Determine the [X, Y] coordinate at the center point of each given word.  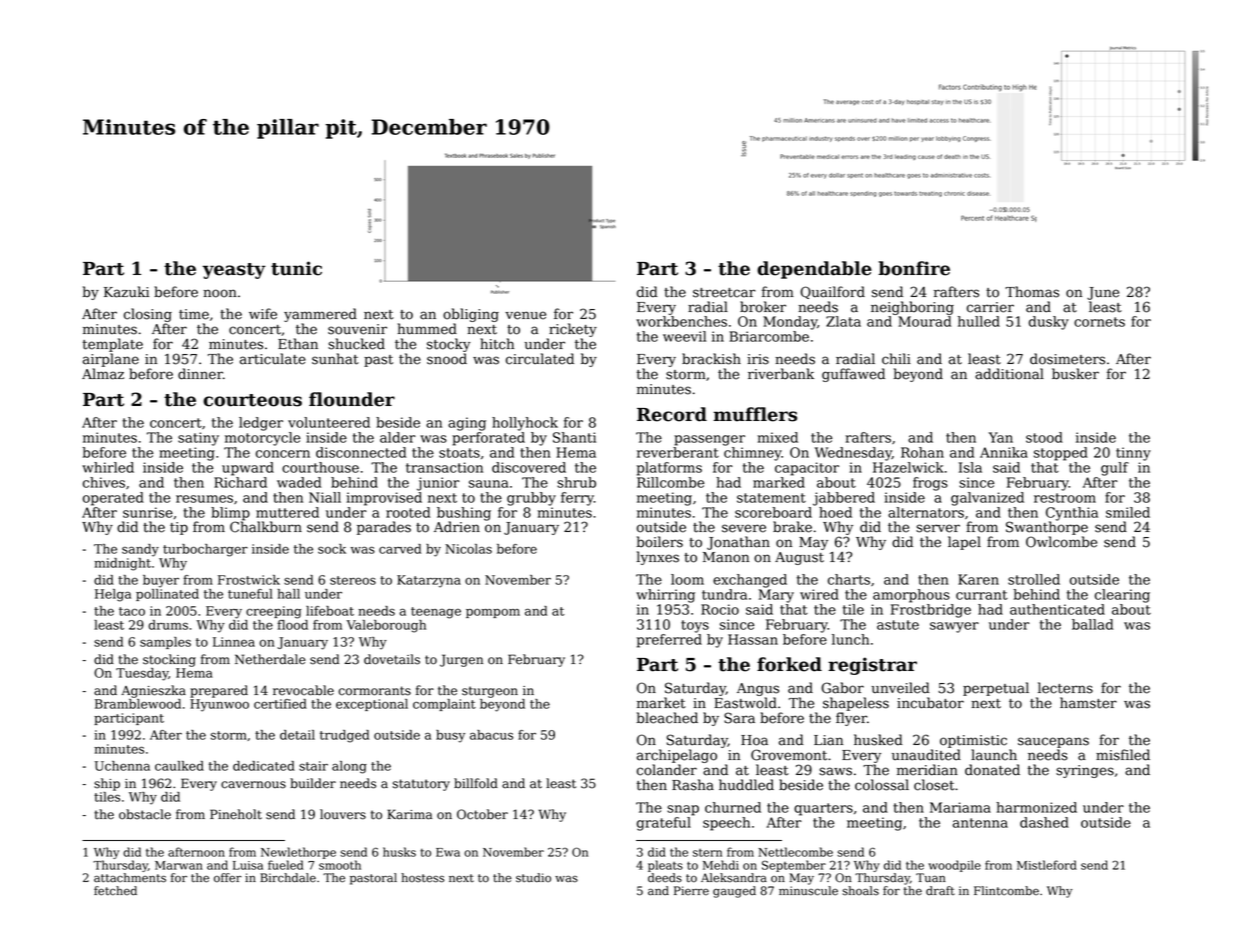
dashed [1044, 822]
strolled [1034, 579]
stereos [353, 580]
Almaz [103, 374]
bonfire [914, 268]
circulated [540, 359]
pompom [493, 613]
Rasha [693, 785]
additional [1009, 374]
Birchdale [288, 878]
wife [263, 314]
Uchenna [122, 766]
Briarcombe [769, 336]
